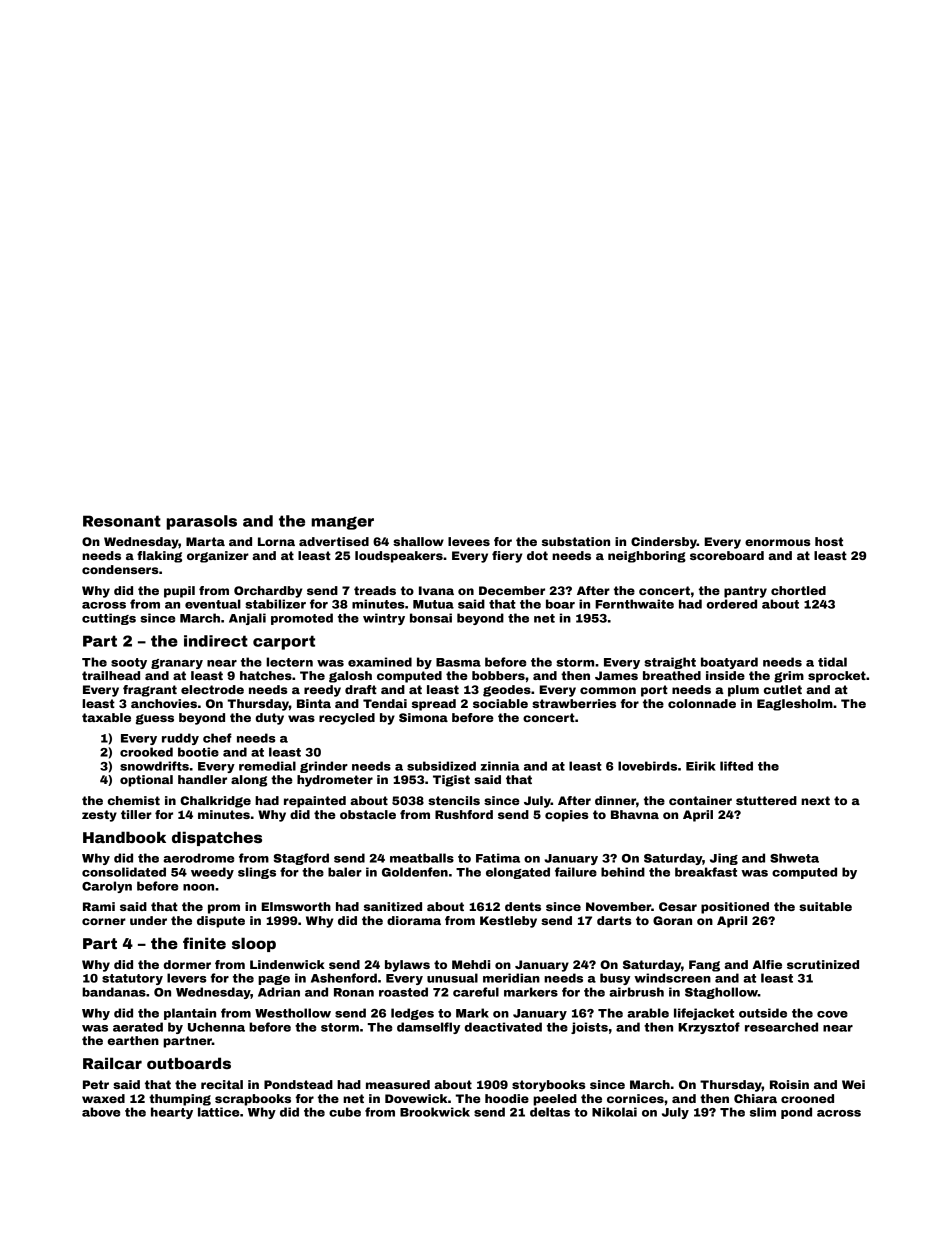 Image resolution: width=952 pixels, height=1233 pixels. What do you see at coordinates (398, 1084) in the screenshot?
I see `measured` at bounding box center [398, 1084].
